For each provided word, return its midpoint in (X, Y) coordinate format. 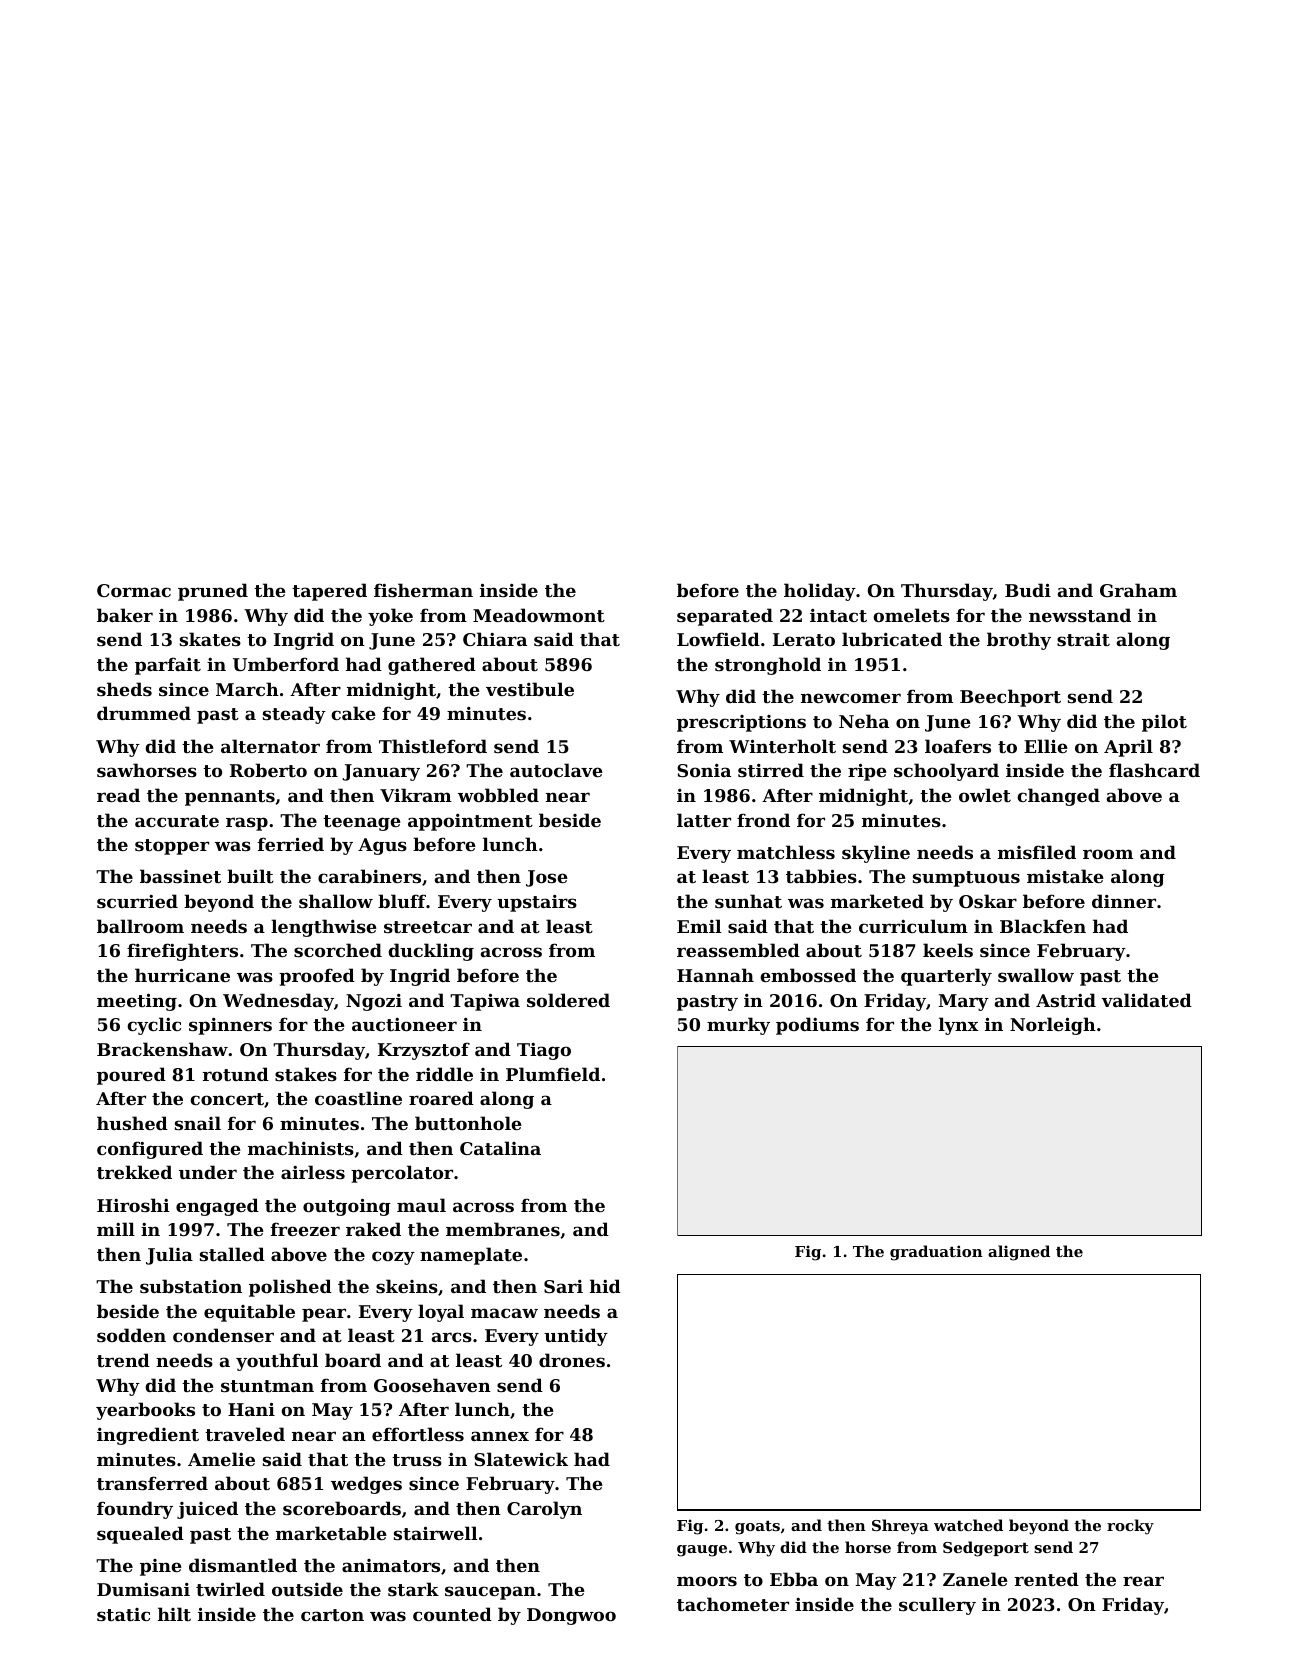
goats (757, 1528)
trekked (134, 1172)
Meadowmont (539, 615)
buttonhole (468, 1123)
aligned (1019, 1253)
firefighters (182, 952)
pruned (213, 592)
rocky (1130, 1527)
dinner (1124, 901)
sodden (131, 1335)
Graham (1138, 590)
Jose (547, 878)
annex (500, 1436)
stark (413, 1589)
